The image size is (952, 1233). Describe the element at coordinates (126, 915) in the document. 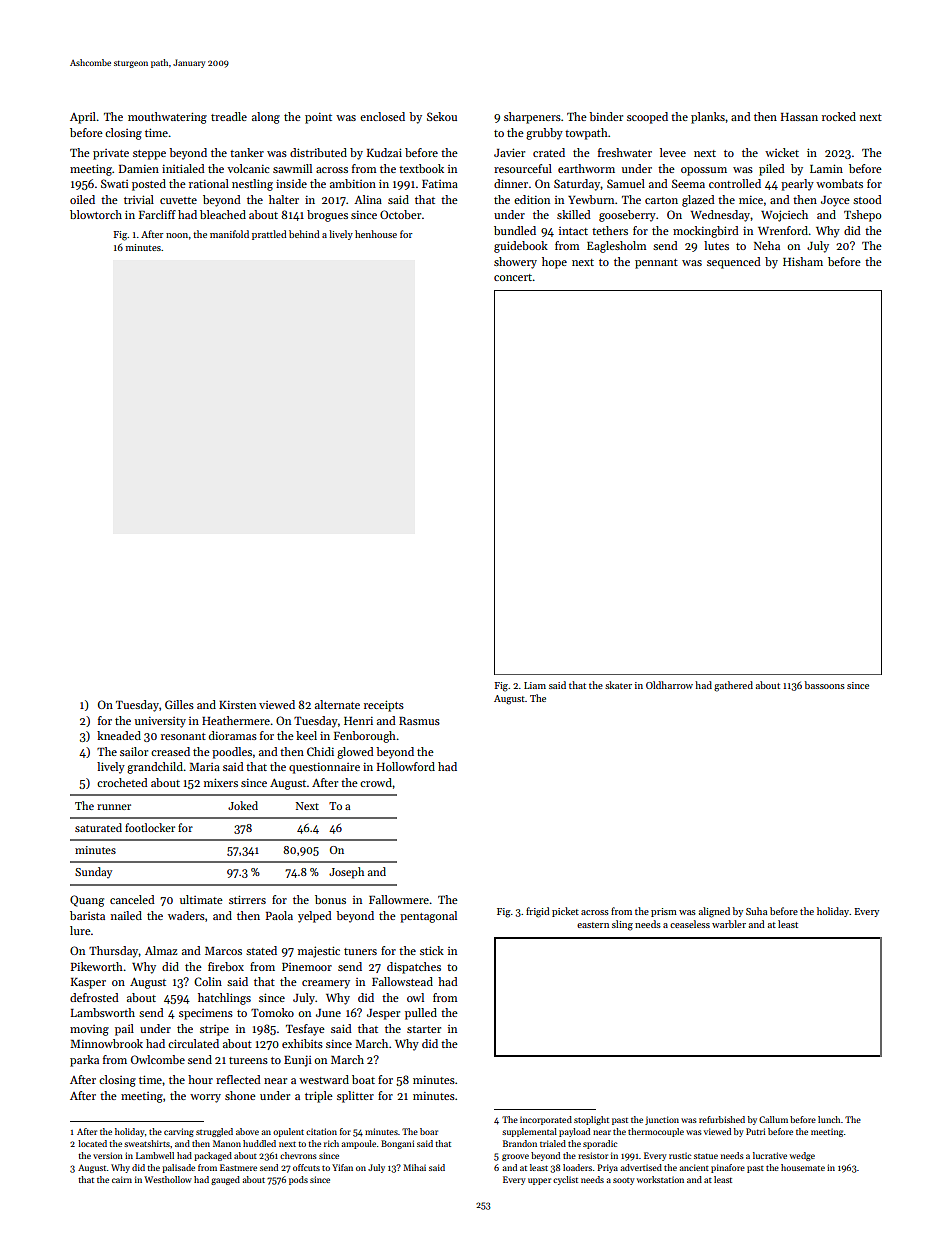

I see `nailed` at that location.
